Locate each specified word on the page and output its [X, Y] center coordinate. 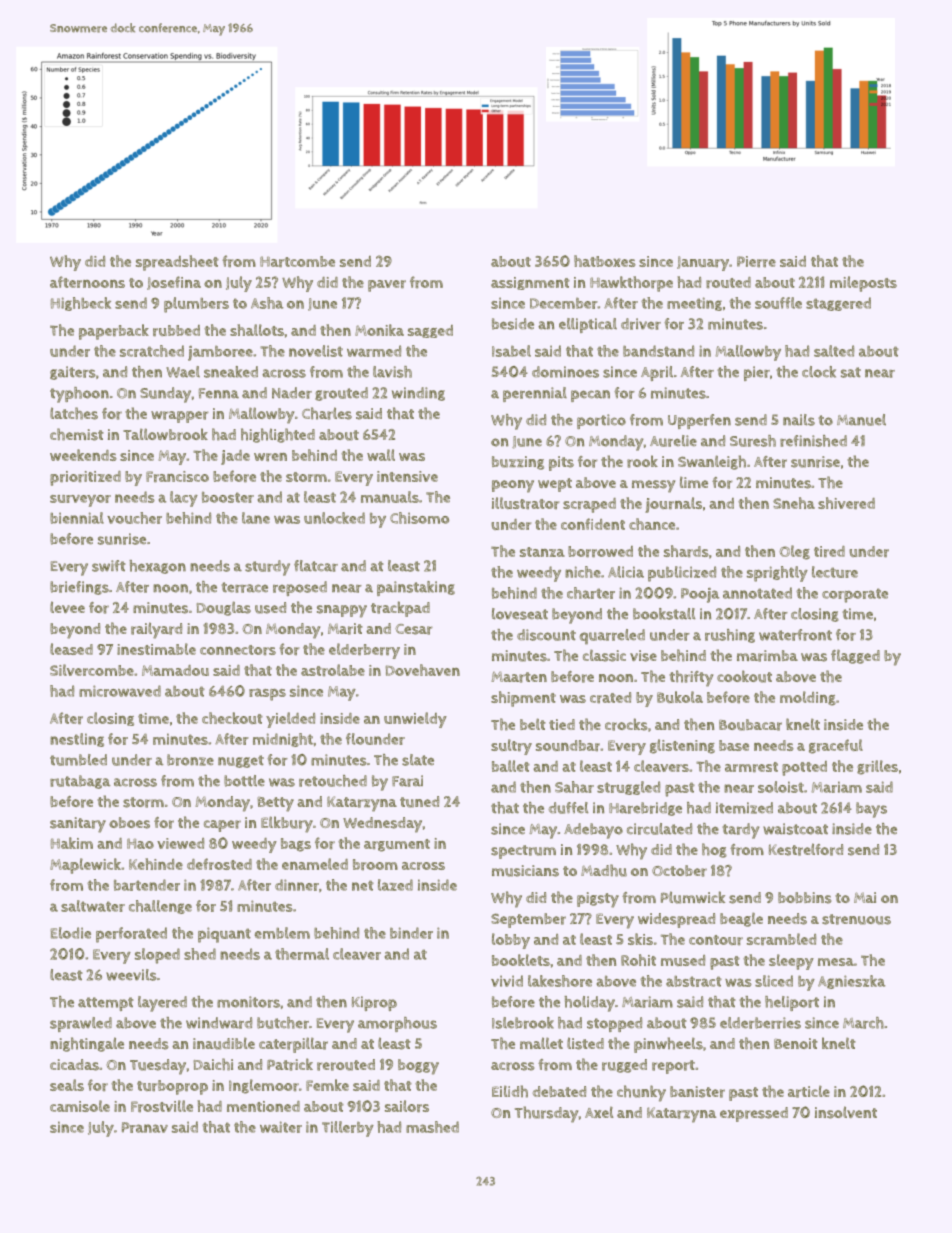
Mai [865, 897]
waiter [281, 1127]
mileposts [863, 284]
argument [397, 845]
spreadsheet [177, 263]
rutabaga [80, 782]
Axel [599, 1112]
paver [387, 286]
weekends [83, 455]
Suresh [753, 441]
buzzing [518, 463]
